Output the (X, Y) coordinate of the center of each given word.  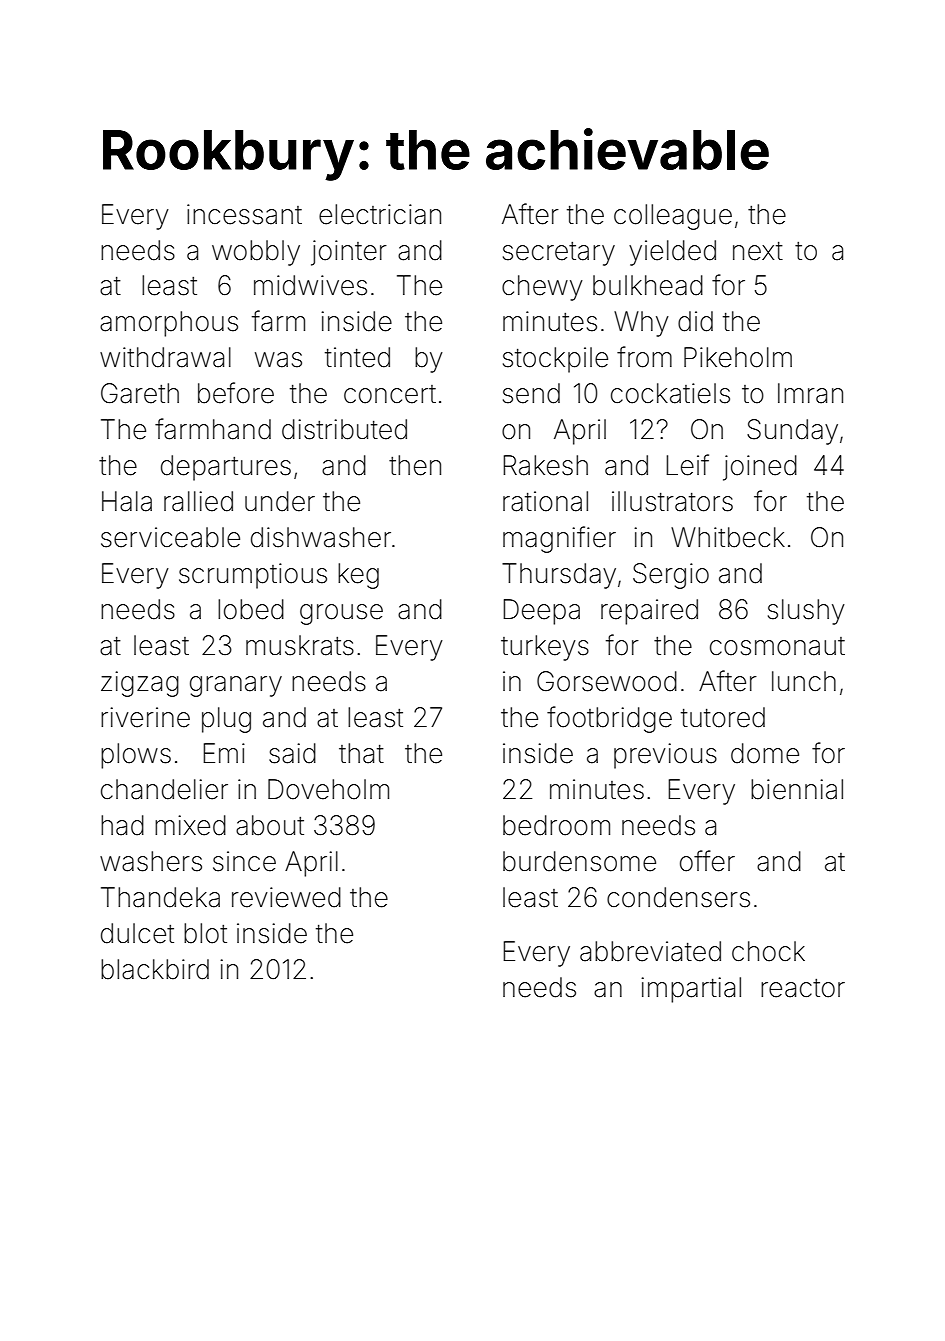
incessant (244, 214)
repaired (649, 612)
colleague (673, 217)
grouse (341, 614)
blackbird (155, 969)
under (280, 501)
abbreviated (650, 951)
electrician (380, 214)
